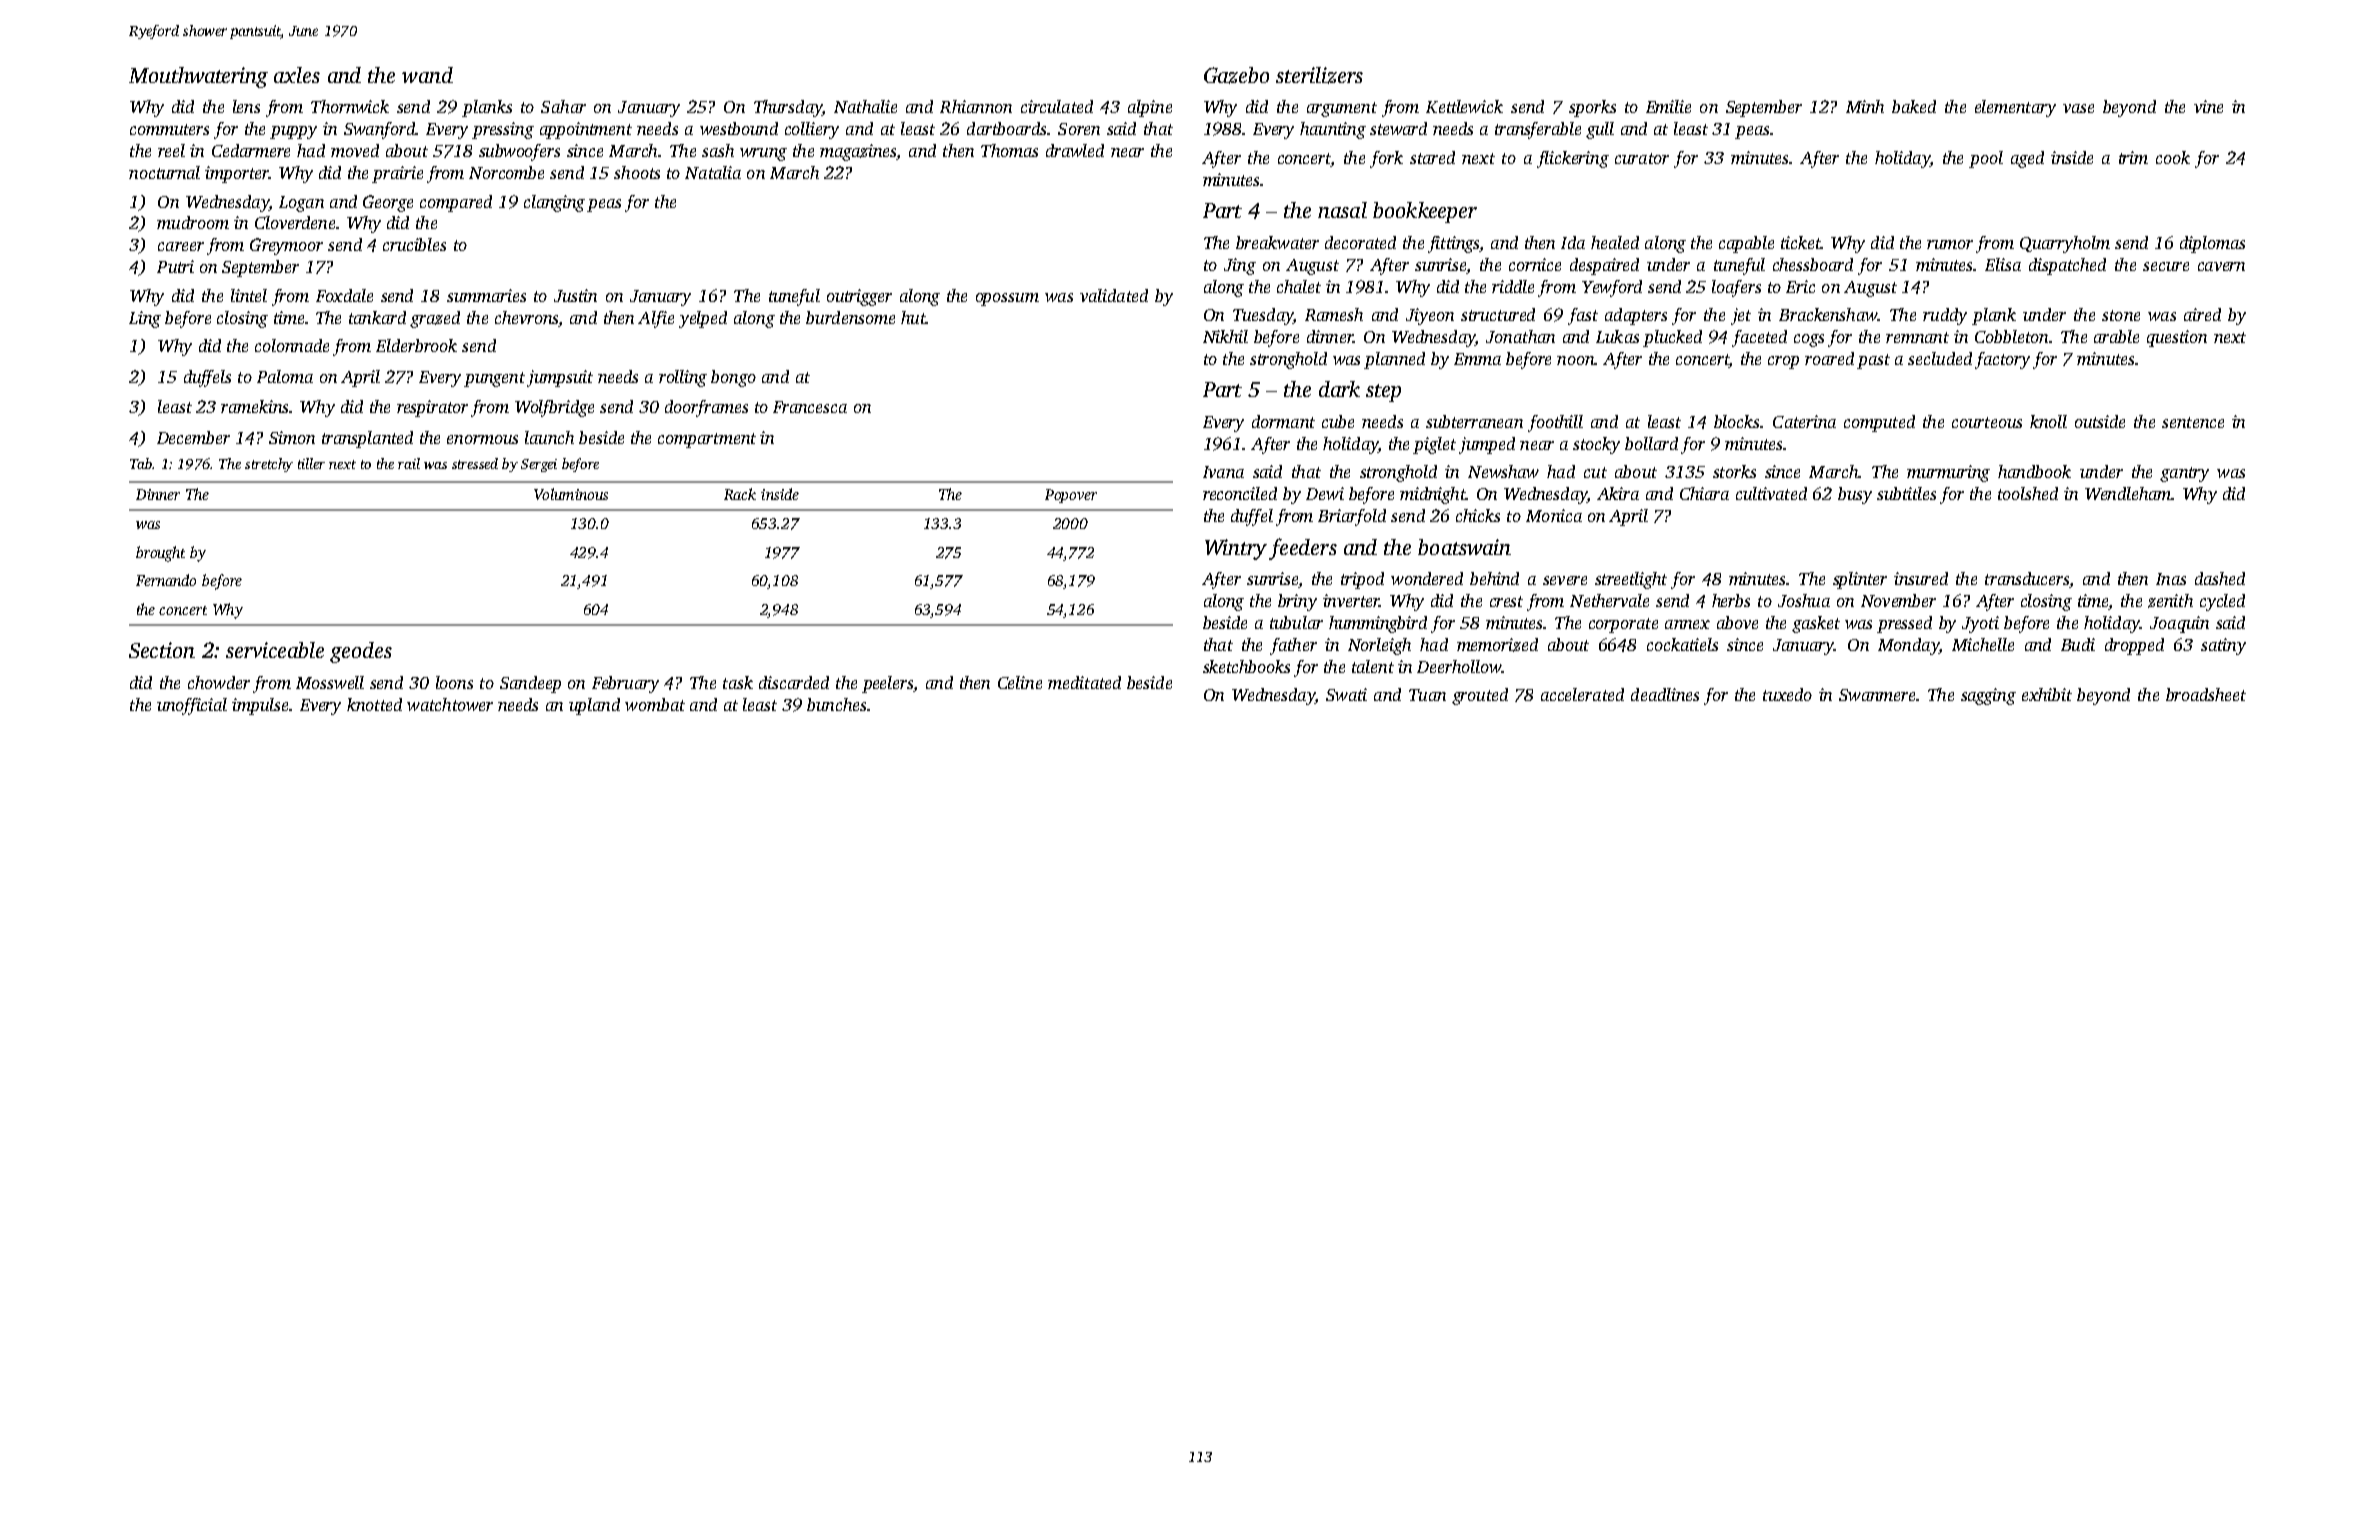 This screenshot has height=1537, width=2375. I want to click on breakwater, so click(1277, 242).
